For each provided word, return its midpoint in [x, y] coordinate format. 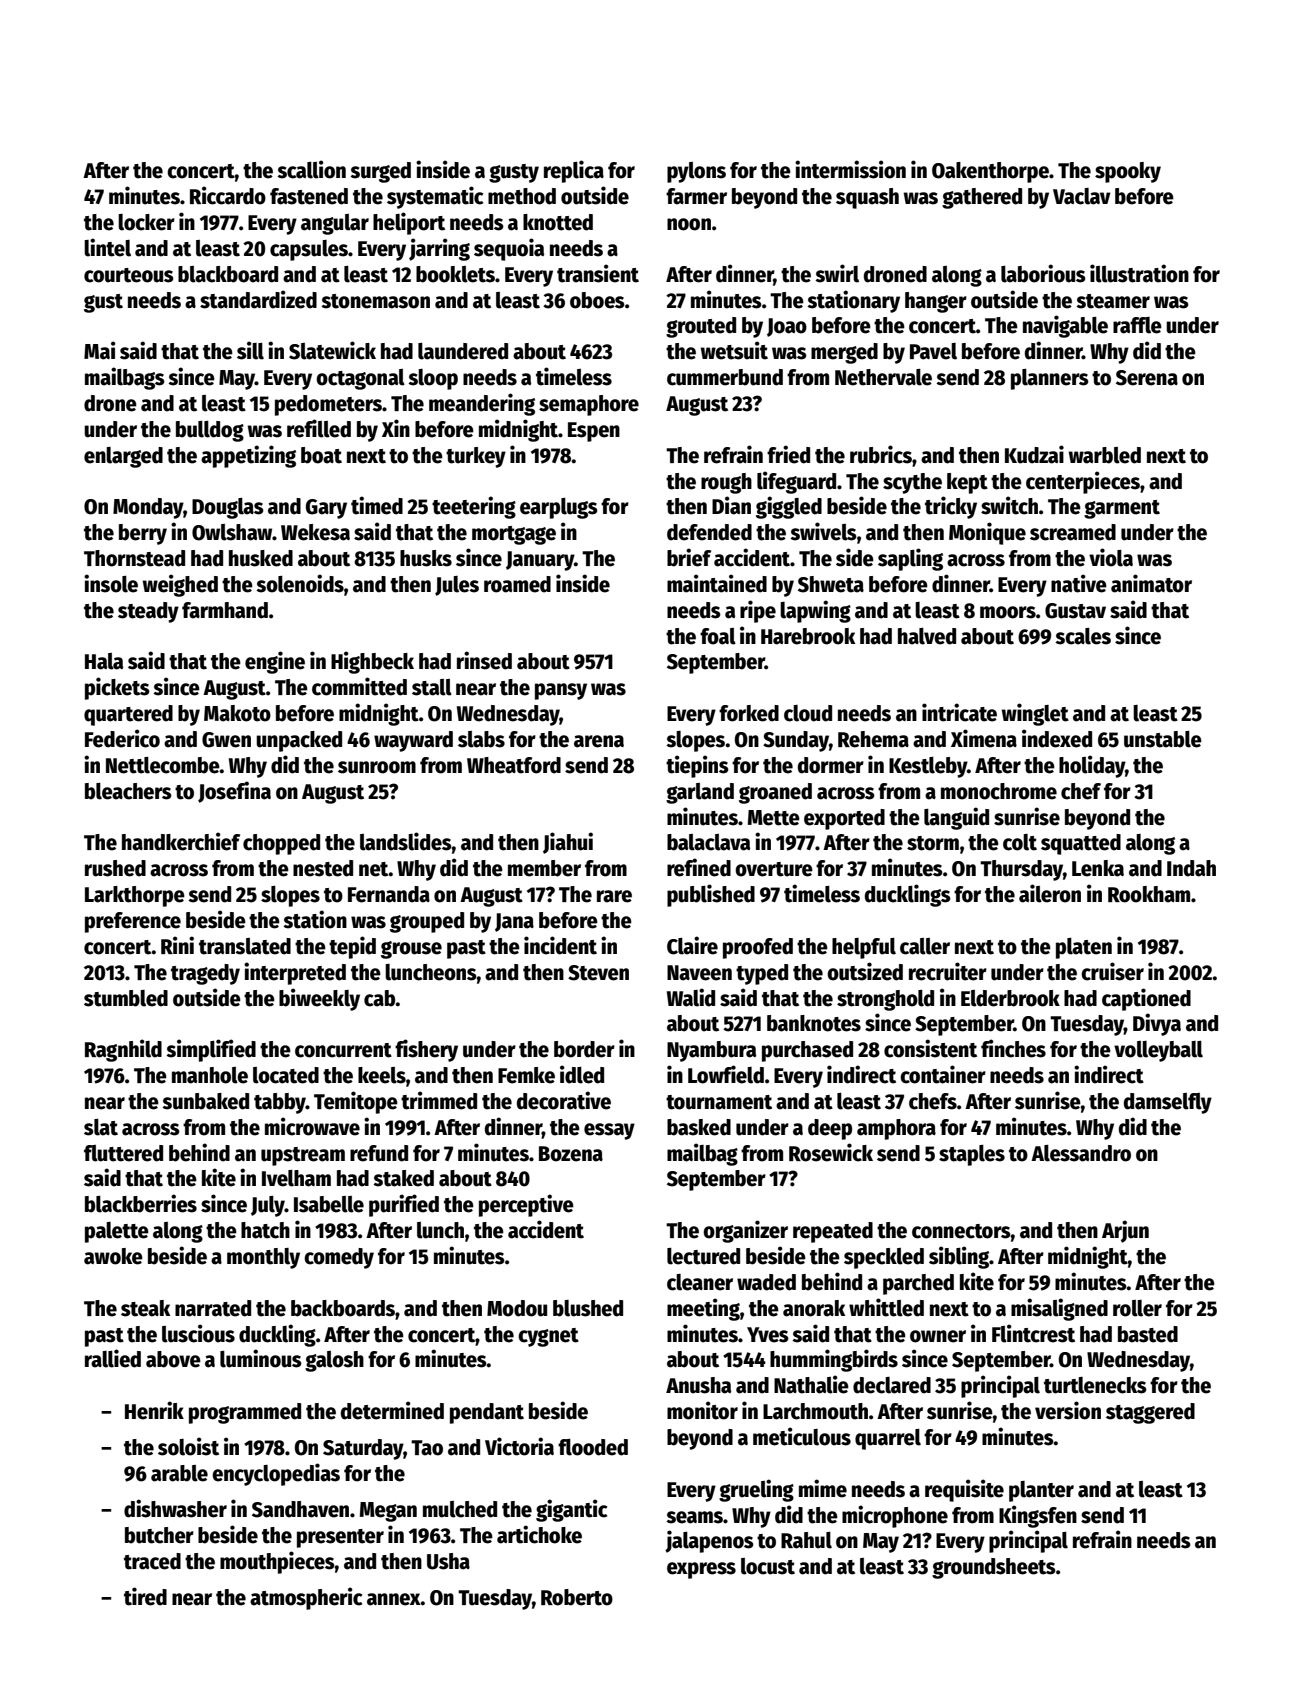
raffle [1137, 325]
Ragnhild [123, 1050]
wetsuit [734, 350]
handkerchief [181, 841]
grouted [701, 327]
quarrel [888, 1439]
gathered [982, 198]
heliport [409, 223]
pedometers [328, 405]
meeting [703, 1309]
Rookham [1149, 894]
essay [609, 1131]
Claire [692, 945]
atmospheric [306, 1598]
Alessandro [1081, 1153]
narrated [213, 1308]
